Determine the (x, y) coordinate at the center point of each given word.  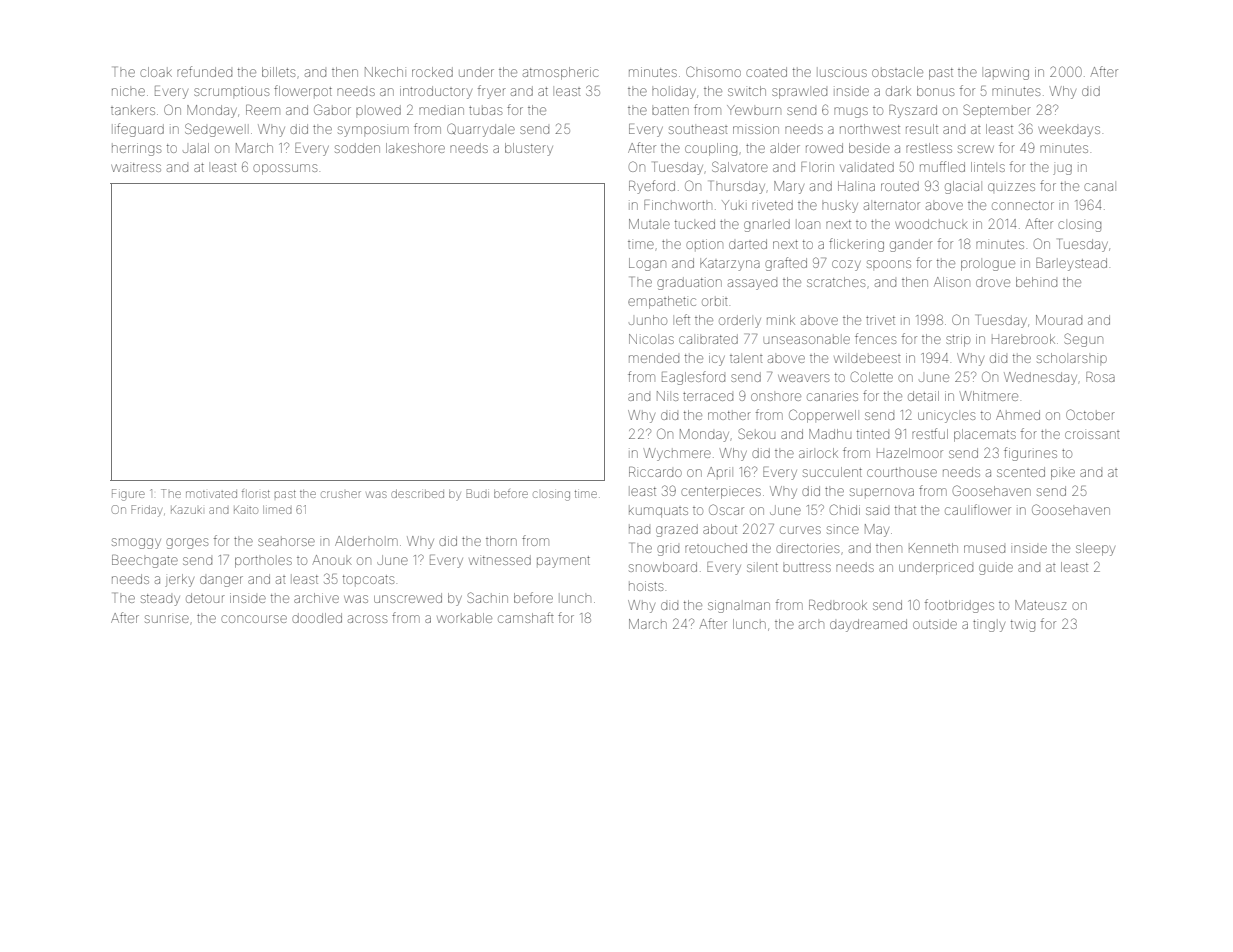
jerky (179, 580)
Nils (667, 396)
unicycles (946, 417)
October (1090, 414)
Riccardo (655, 472)
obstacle (897, 72)
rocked (432, 72)
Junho (648, 320)
